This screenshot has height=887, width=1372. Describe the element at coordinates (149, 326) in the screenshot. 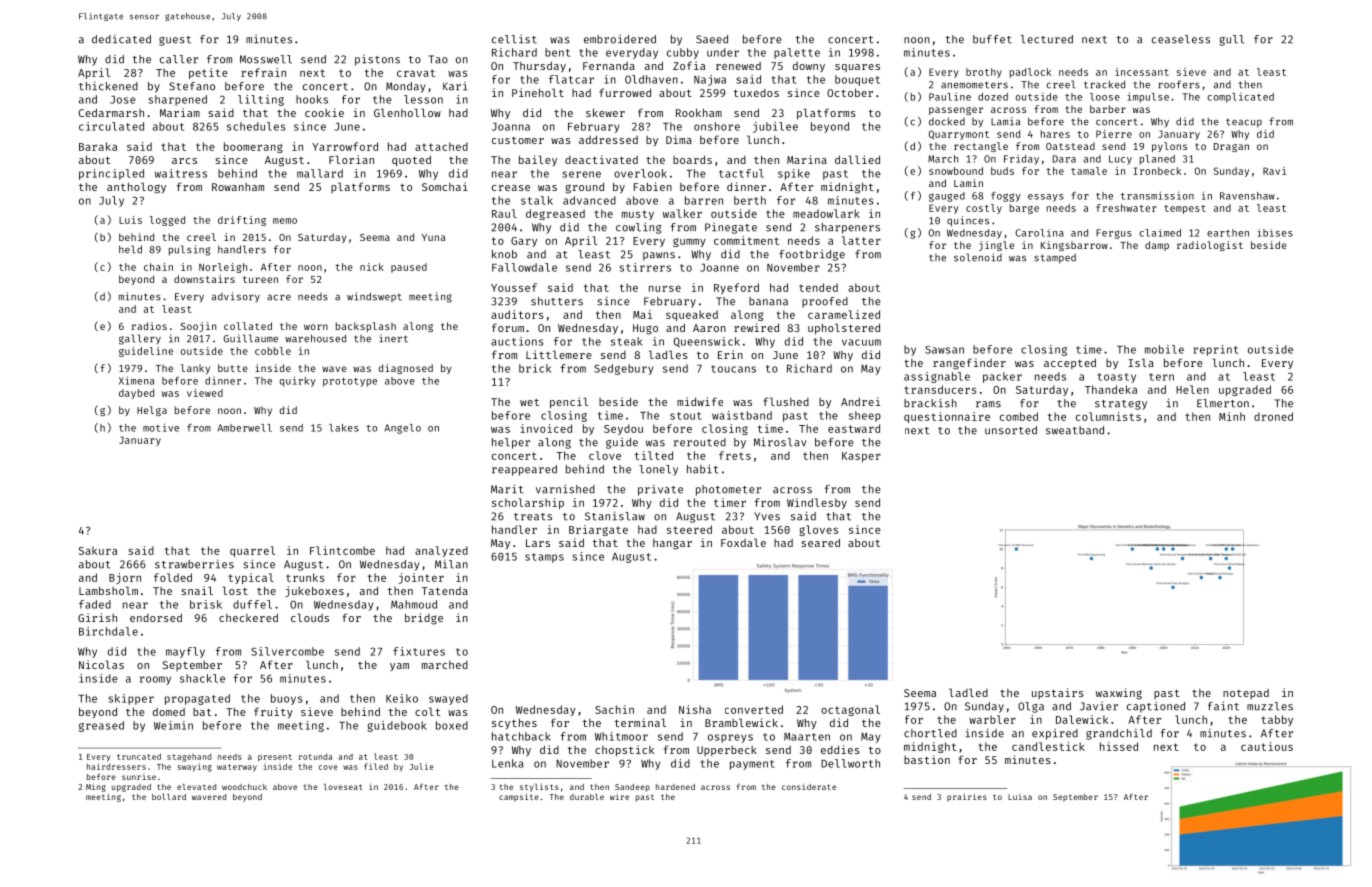

I see `radios` at that location.
